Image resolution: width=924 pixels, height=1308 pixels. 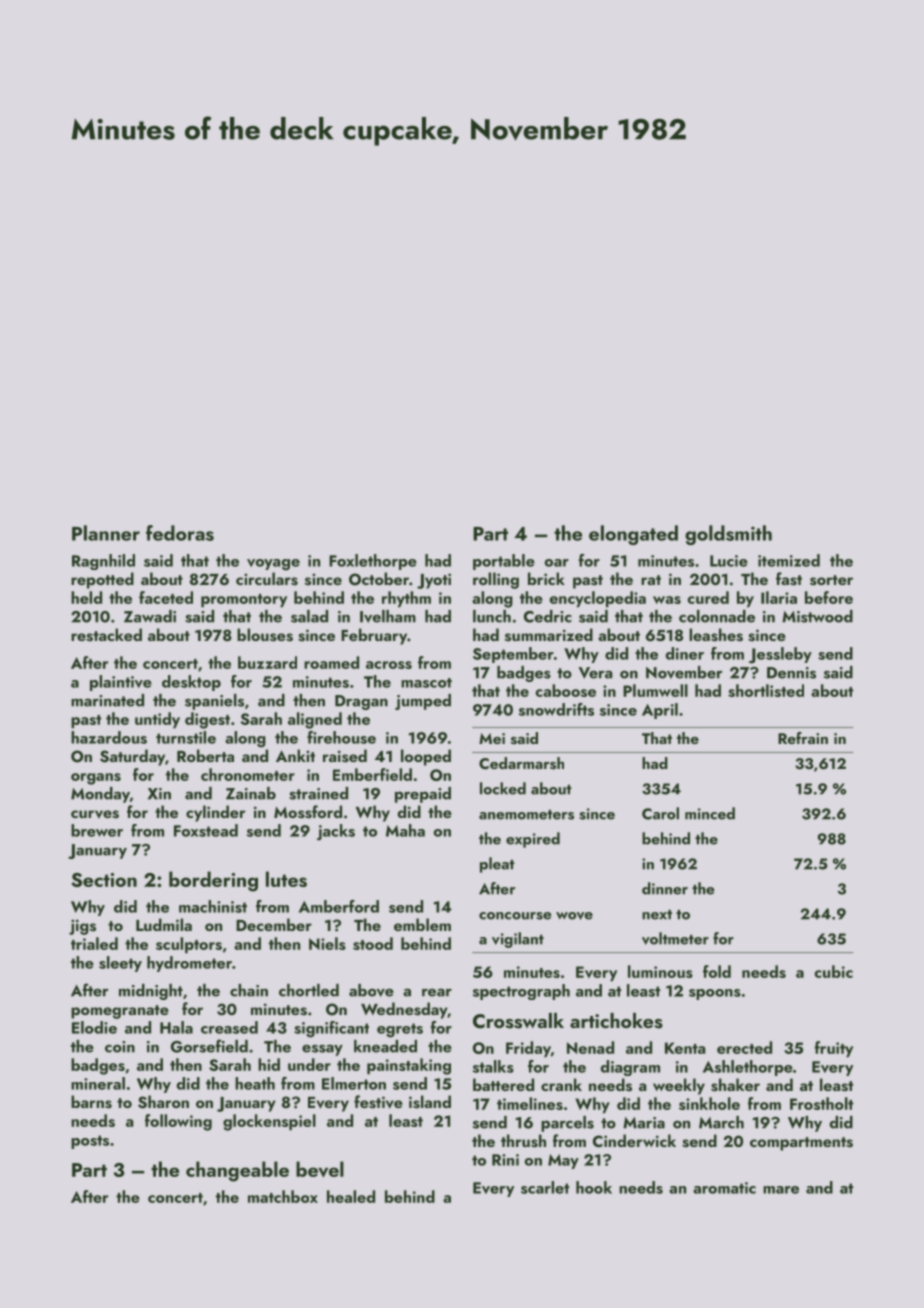 I want to click on hydrometer, so click(x=189, y=964).
